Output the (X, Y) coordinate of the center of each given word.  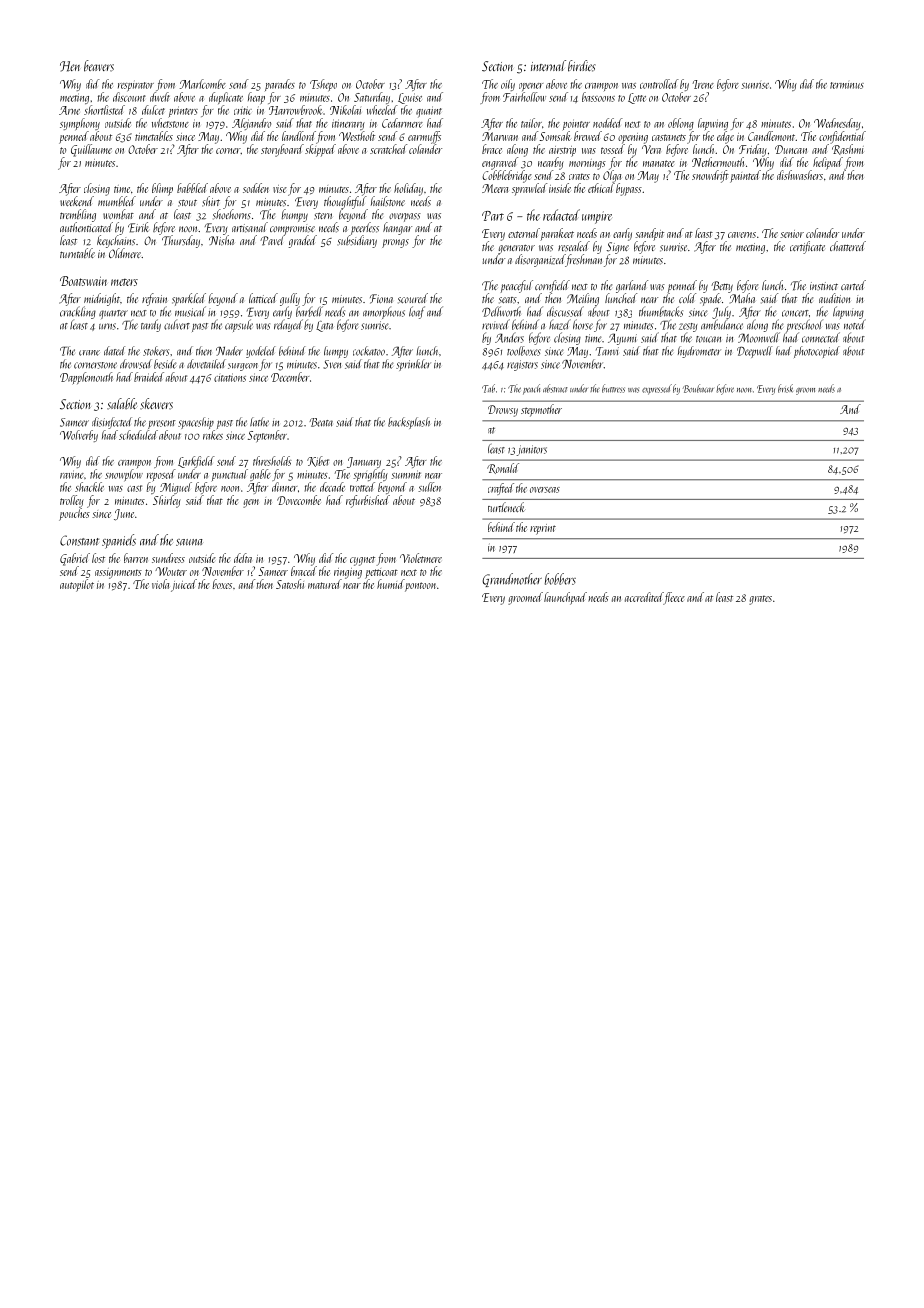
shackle (89, 487)
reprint (543, 529)
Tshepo (323, 85)
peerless (365, 228)
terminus (847, 85)
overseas (545, 490)
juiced (184, 585)
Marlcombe (203, 84)
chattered (848, 246)
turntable (77, 253)
